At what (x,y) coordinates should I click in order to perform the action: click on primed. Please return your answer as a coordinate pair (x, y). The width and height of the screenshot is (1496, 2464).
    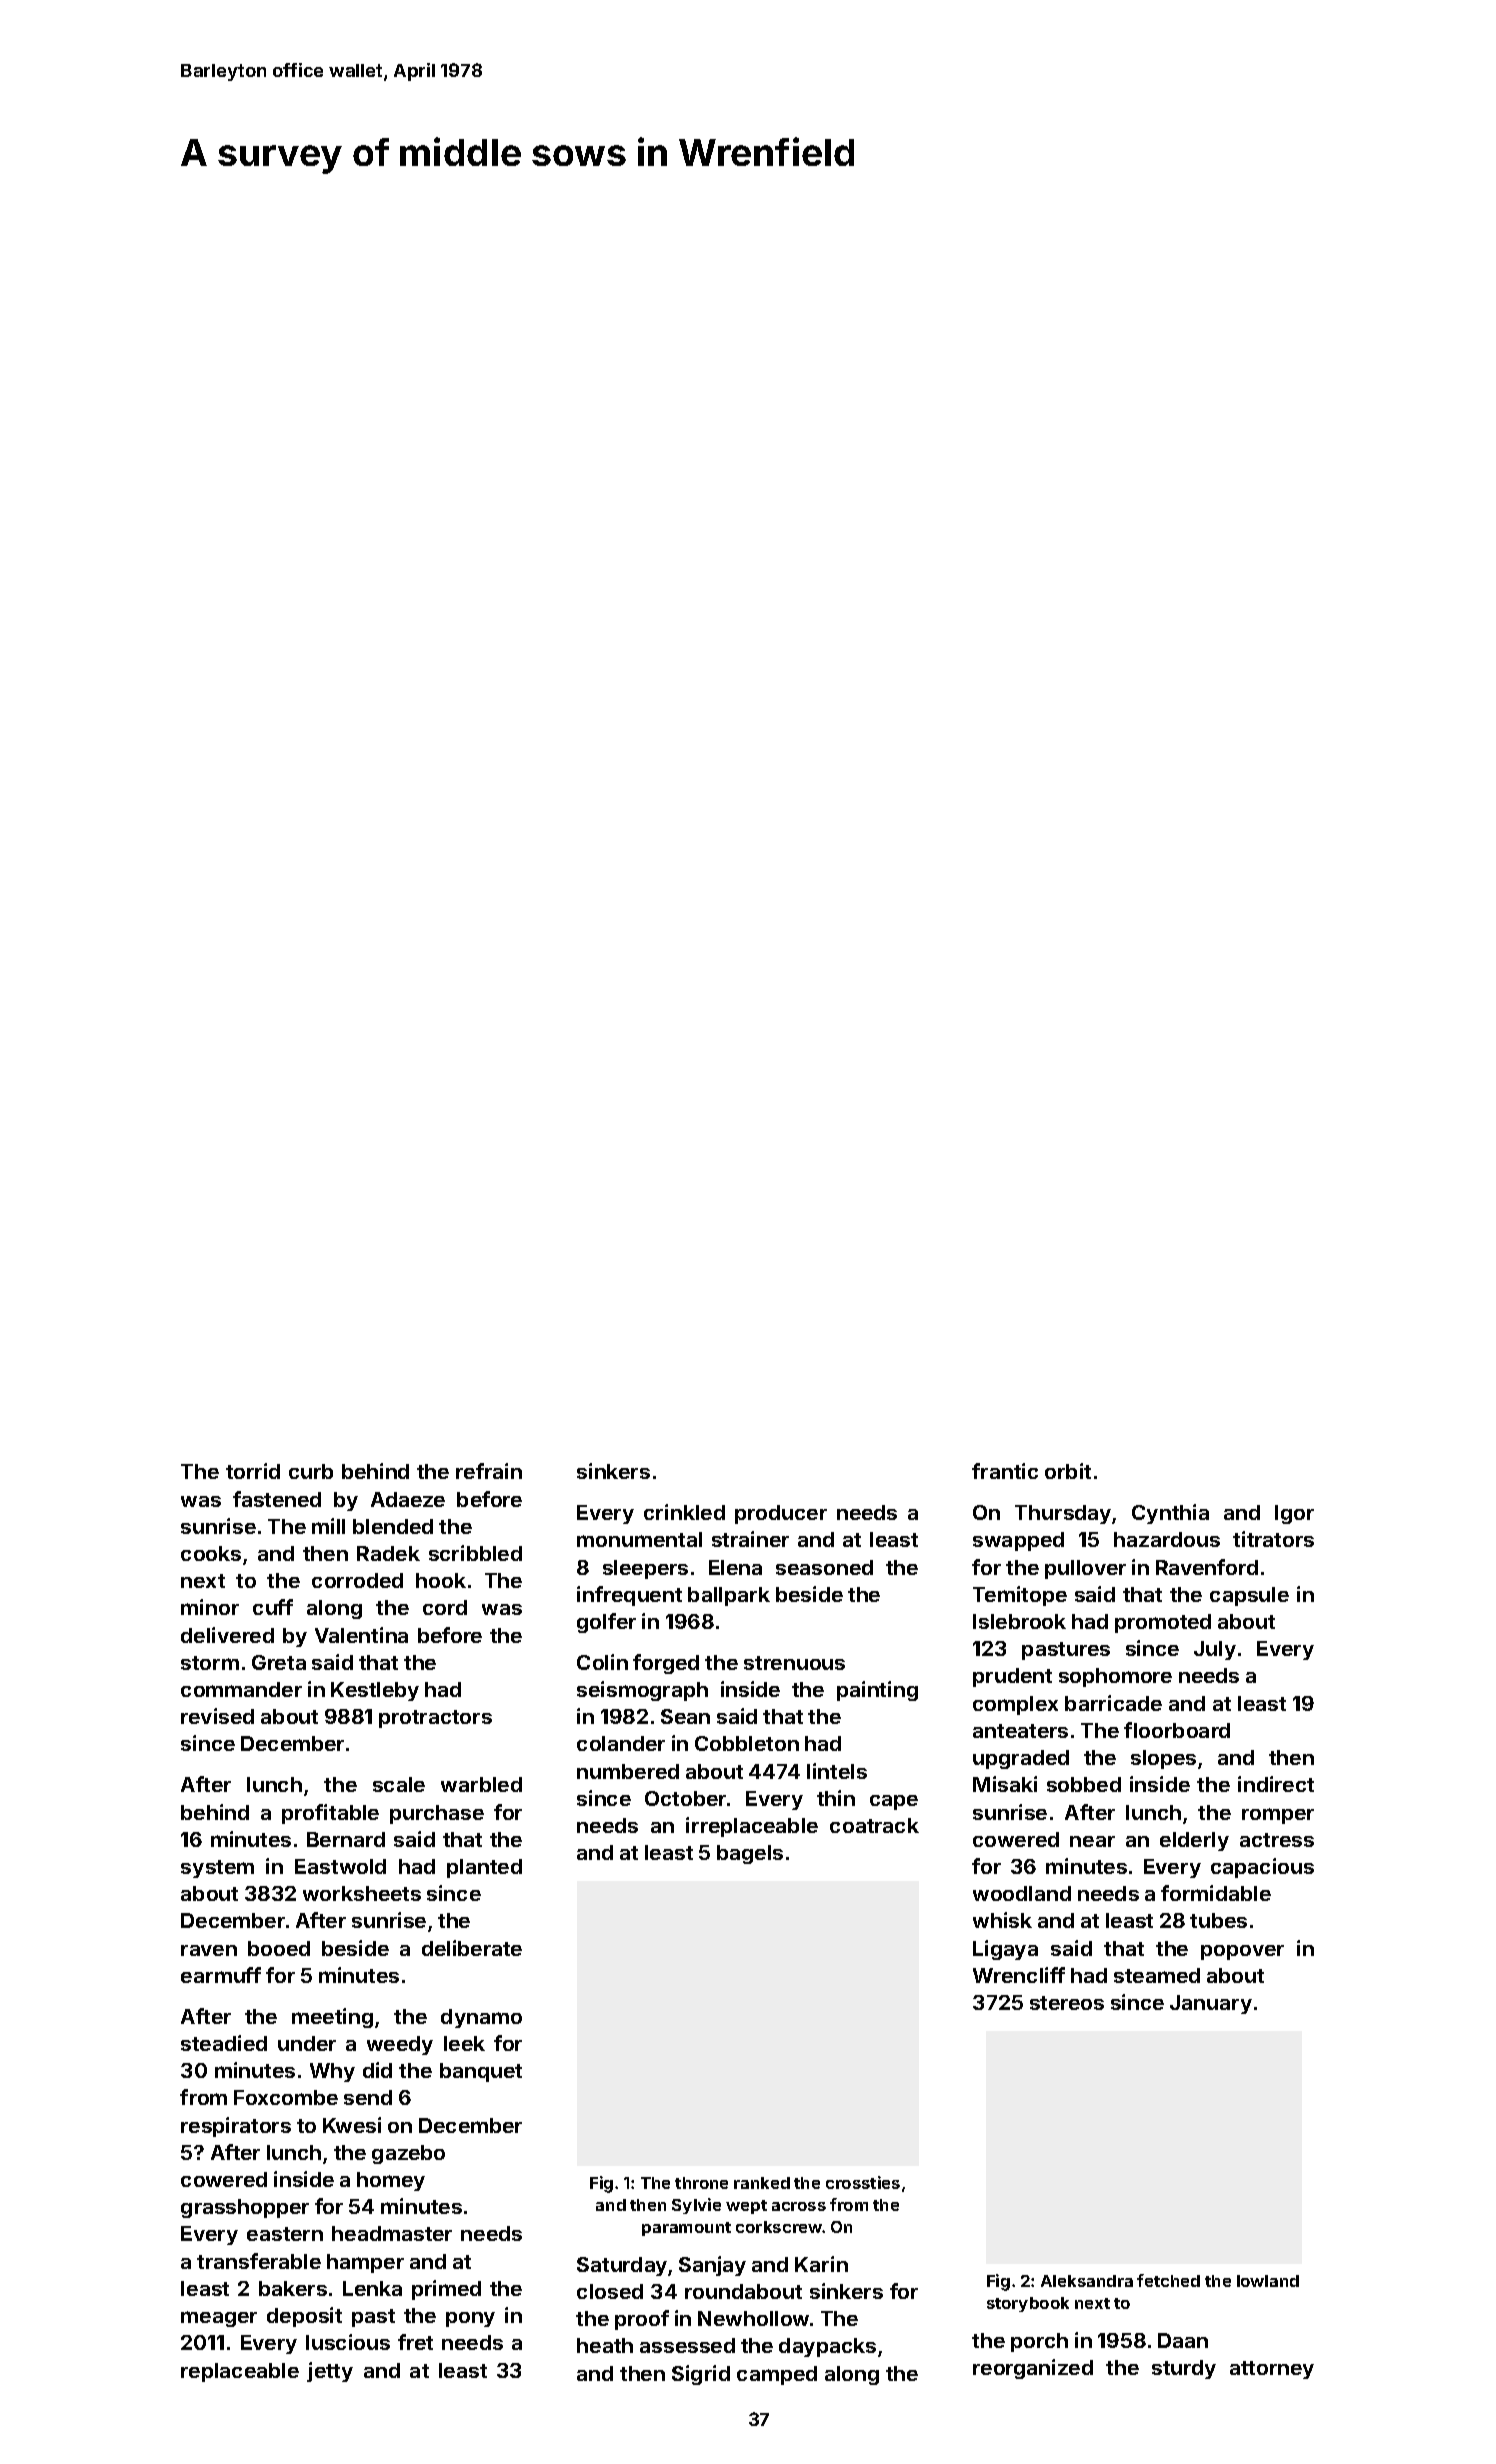
    Looking at the image, I should click on (446, 2290).
